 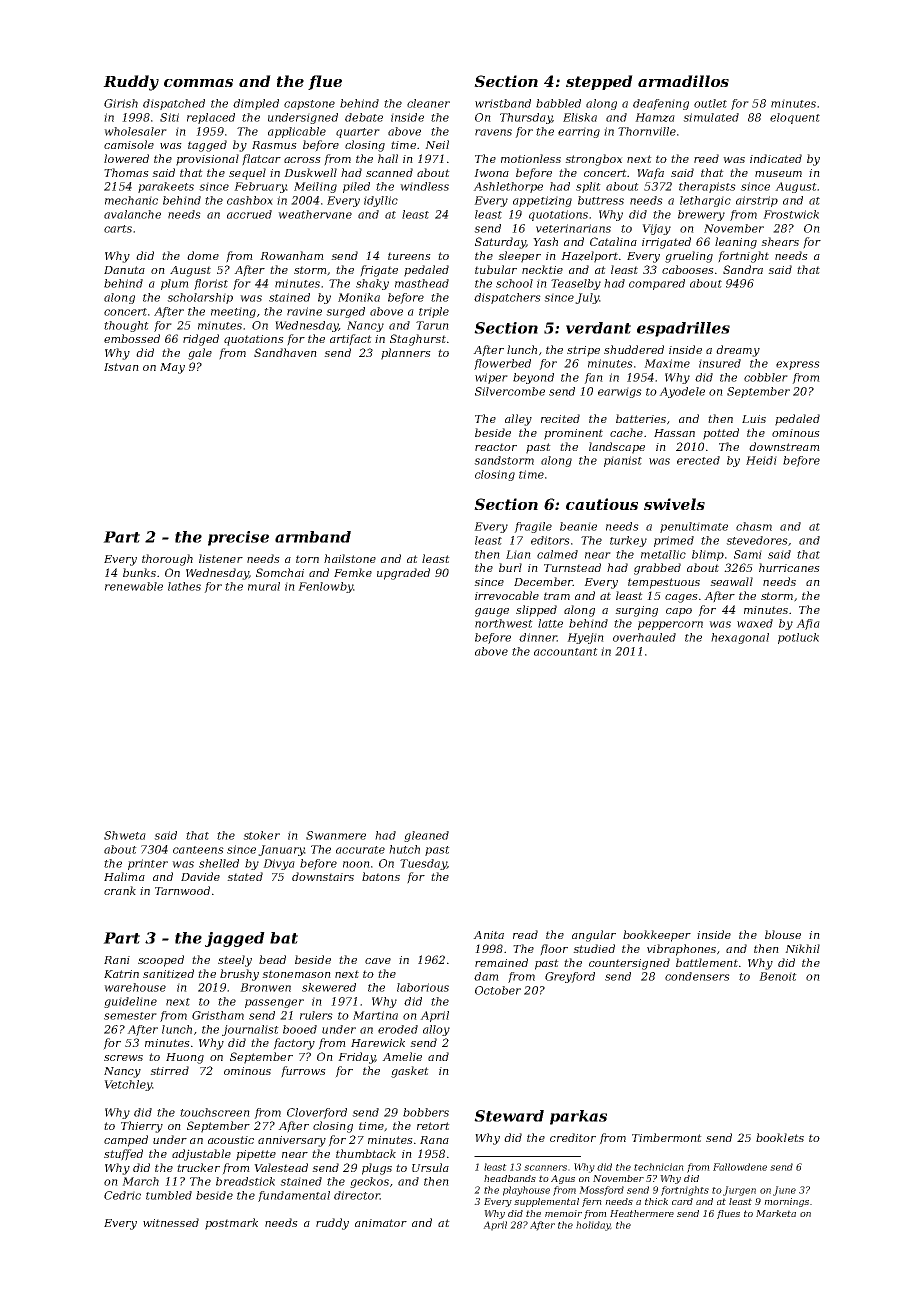 I want to click on eloquent, so click(x=795, y=118).
